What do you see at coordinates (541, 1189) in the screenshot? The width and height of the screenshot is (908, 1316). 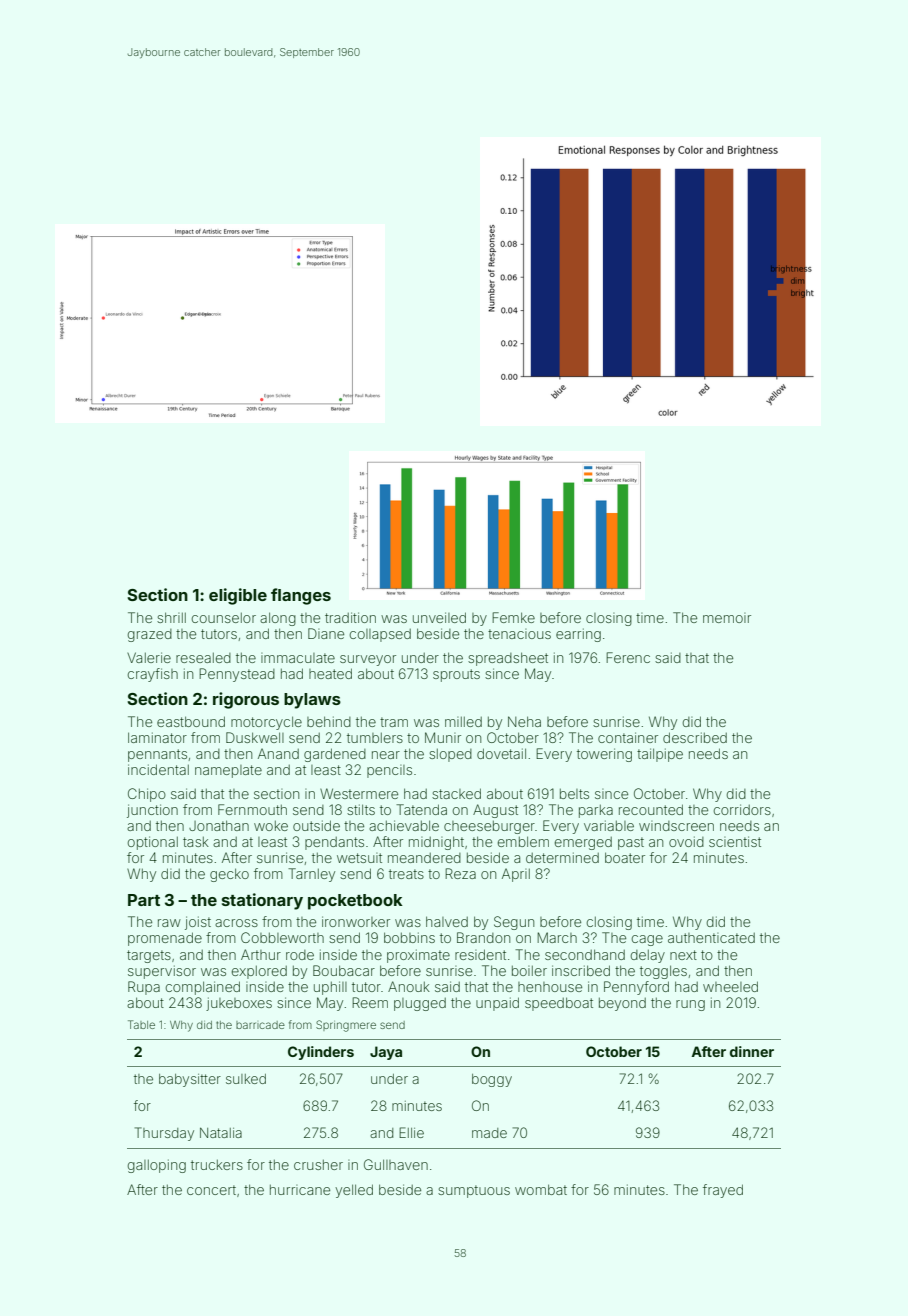 I see `wombat` at bounding box center [541, 1189].
